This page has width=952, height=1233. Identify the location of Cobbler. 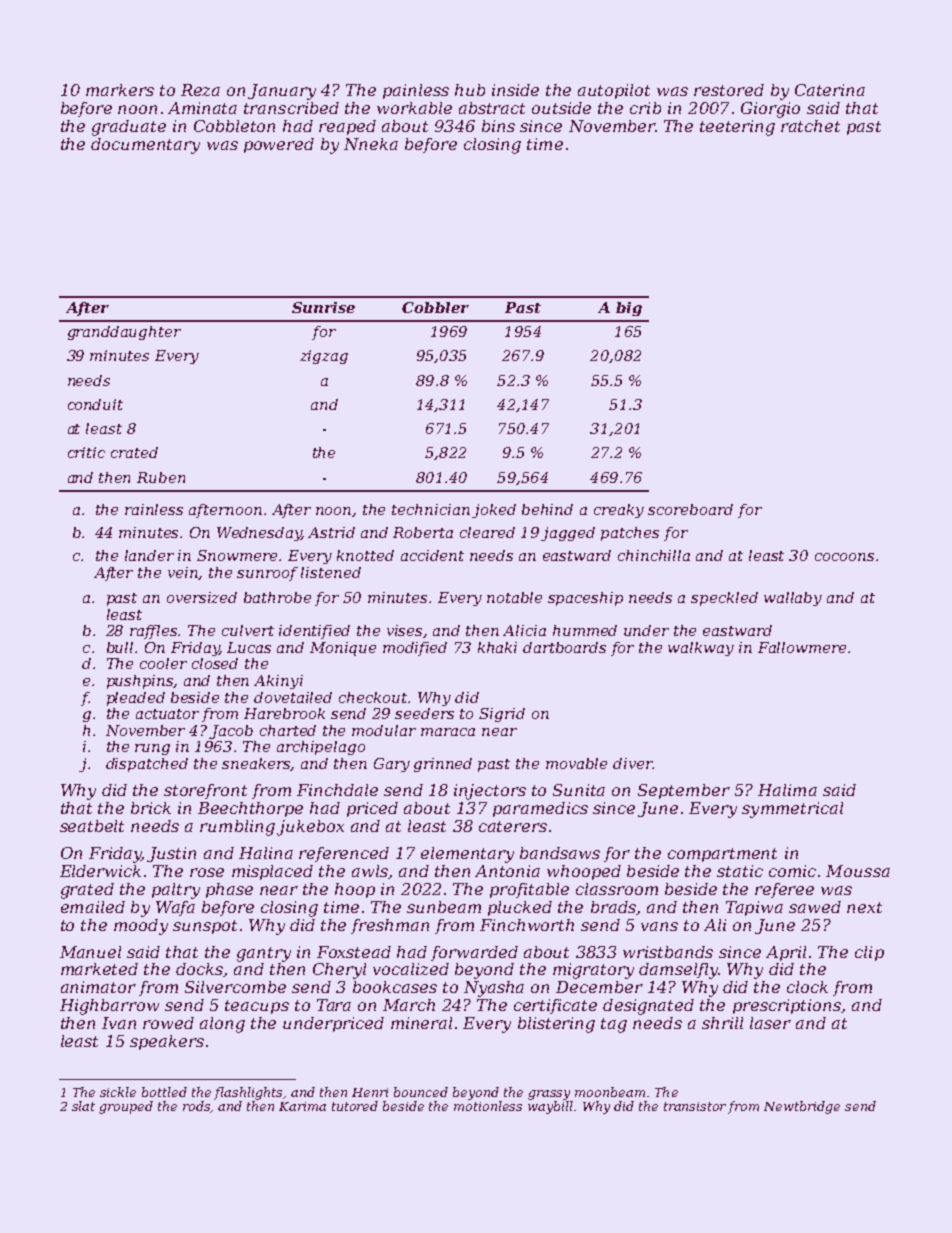
(435, 307).
